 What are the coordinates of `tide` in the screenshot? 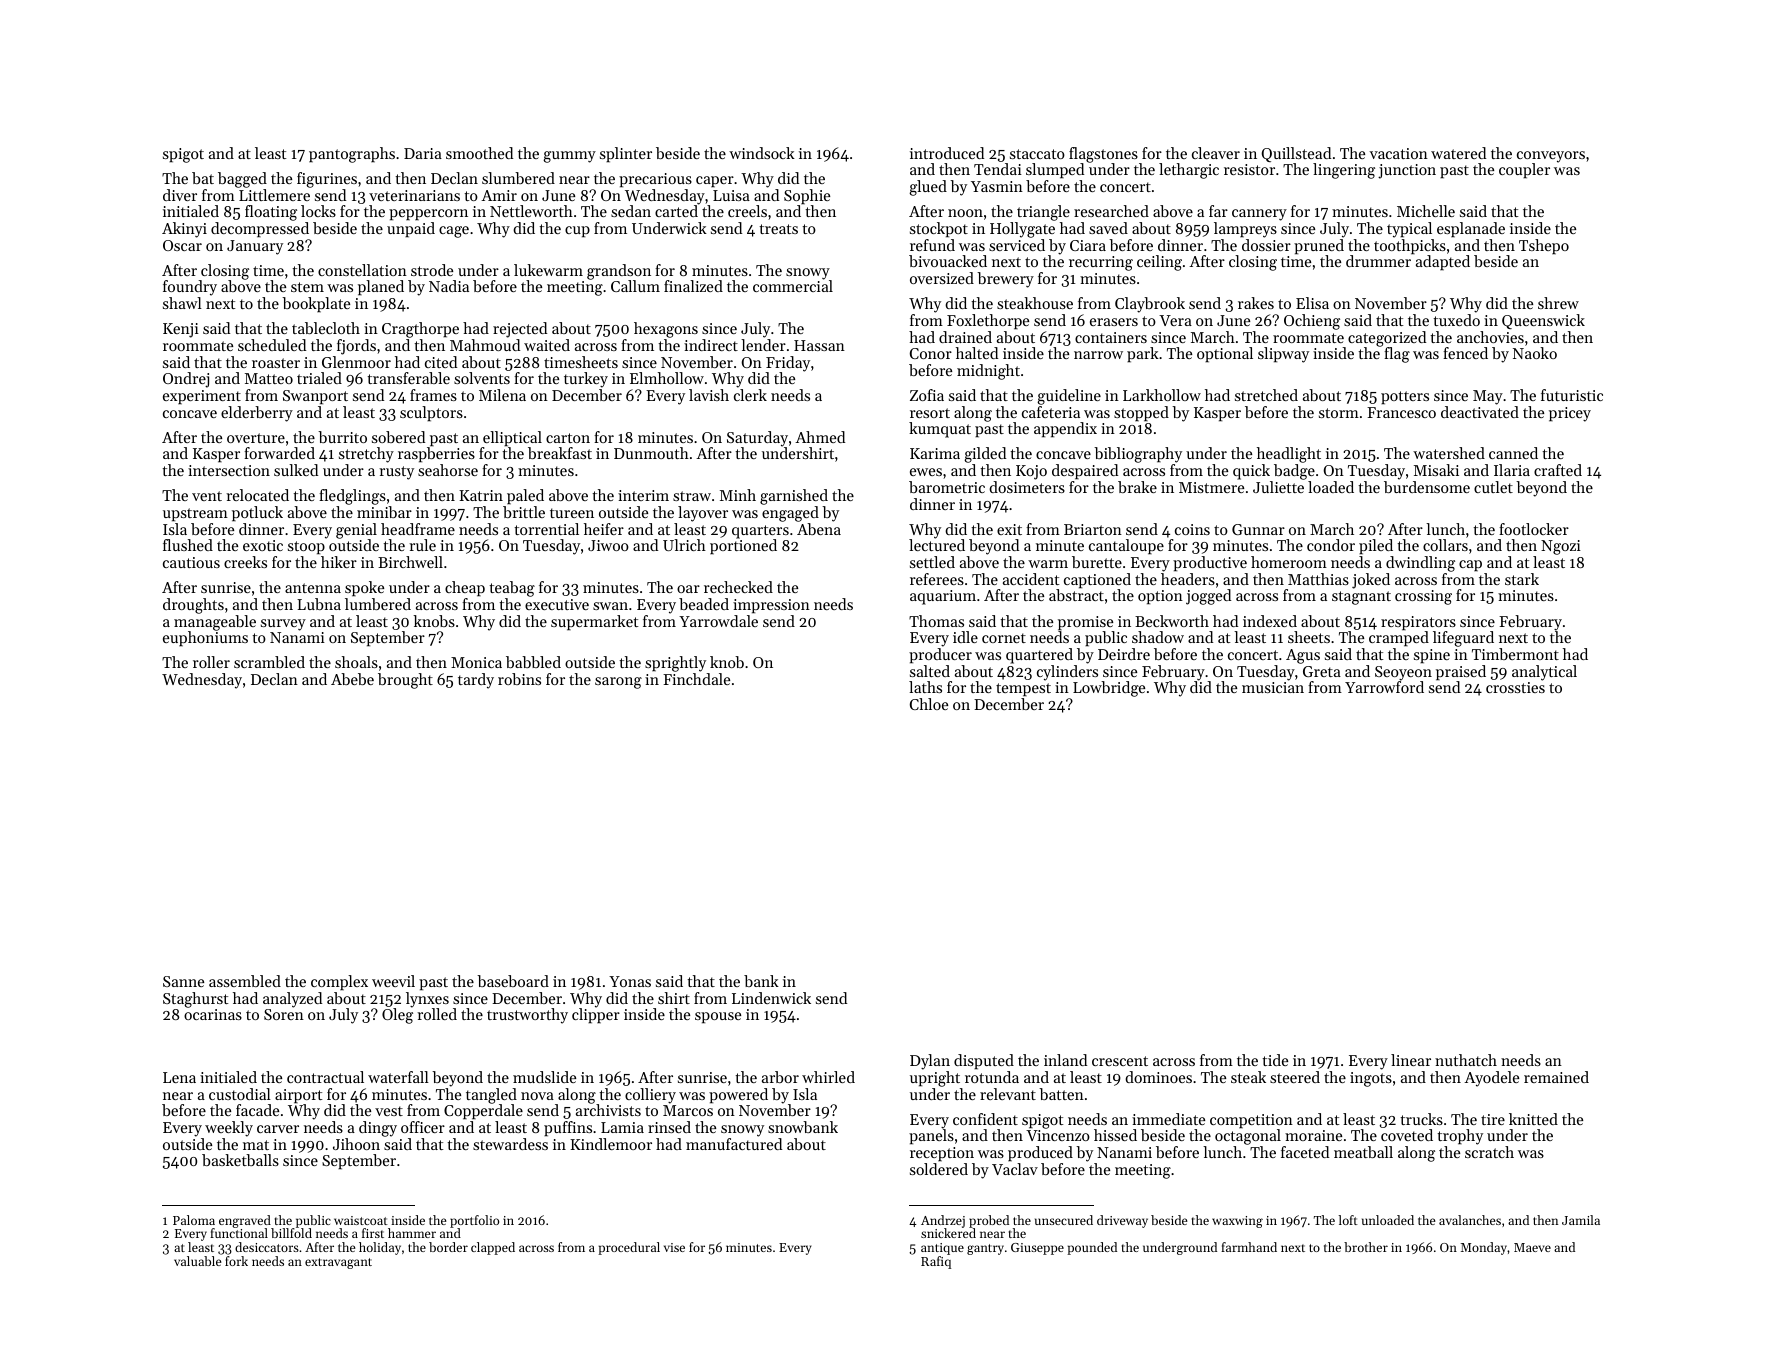 It's located at (1275, 1060).
